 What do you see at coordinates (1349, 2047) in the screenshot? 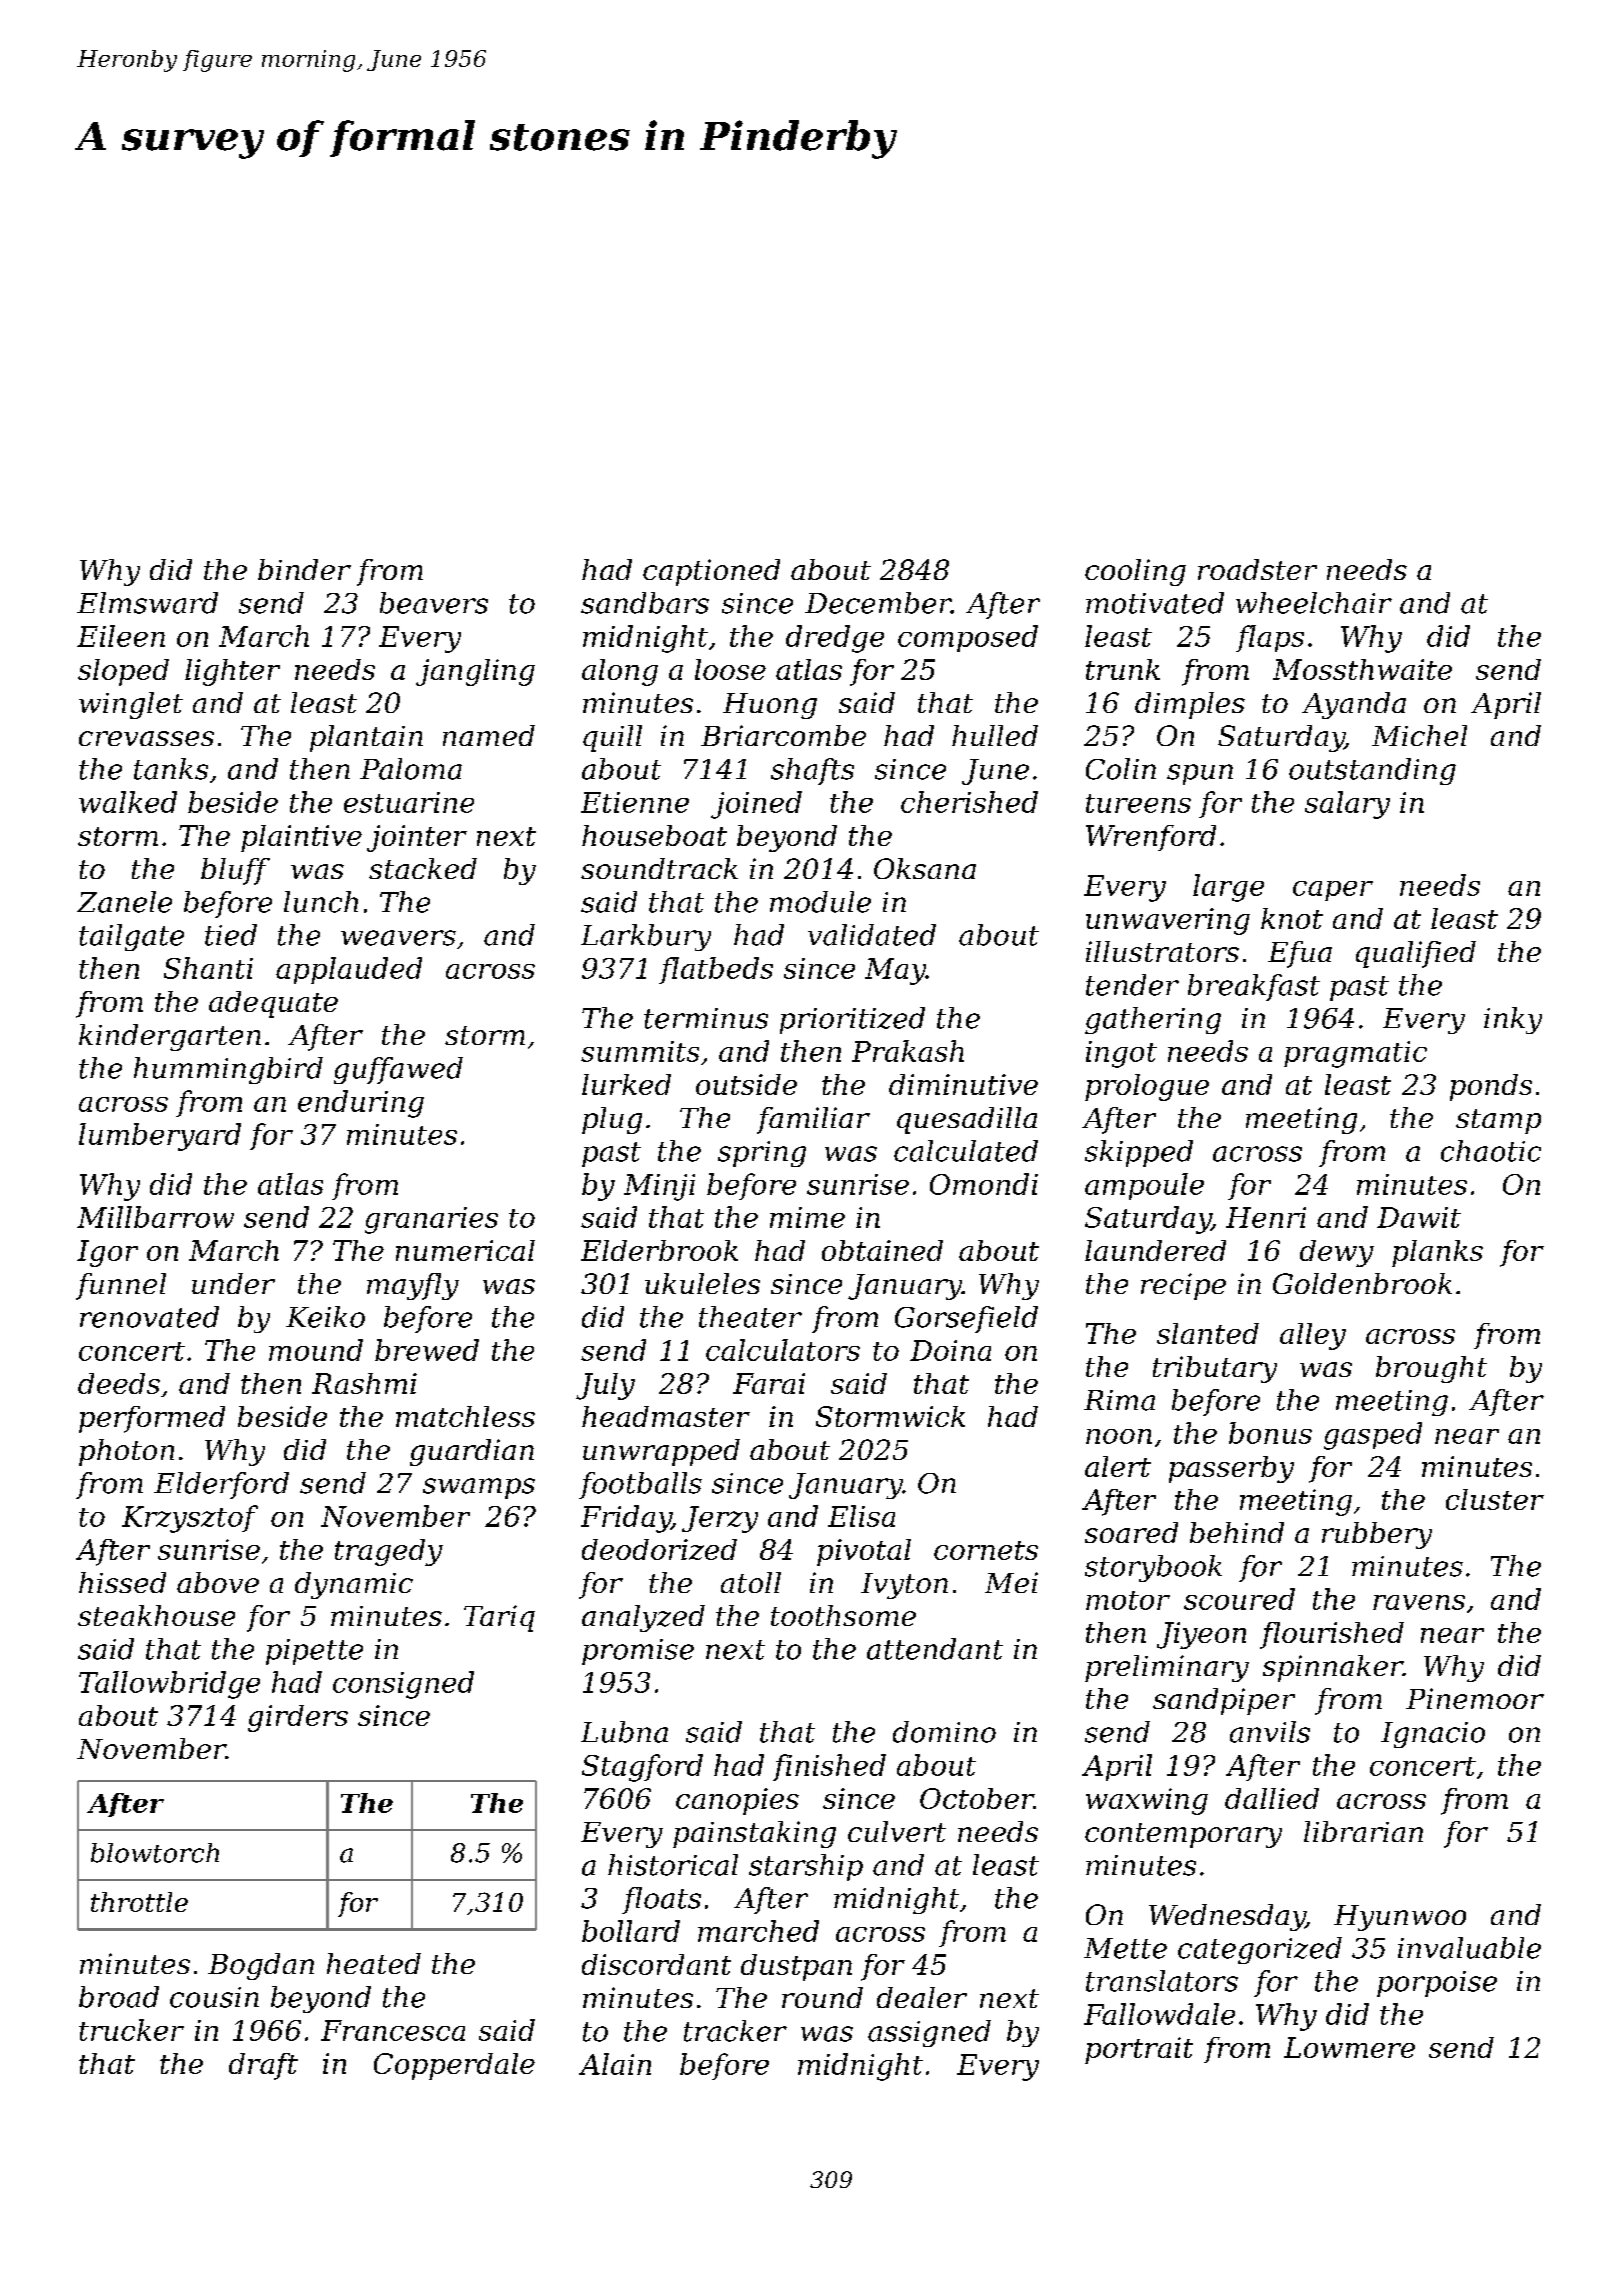
I see `Lowmere` at bounding box center [1349, 2047].
